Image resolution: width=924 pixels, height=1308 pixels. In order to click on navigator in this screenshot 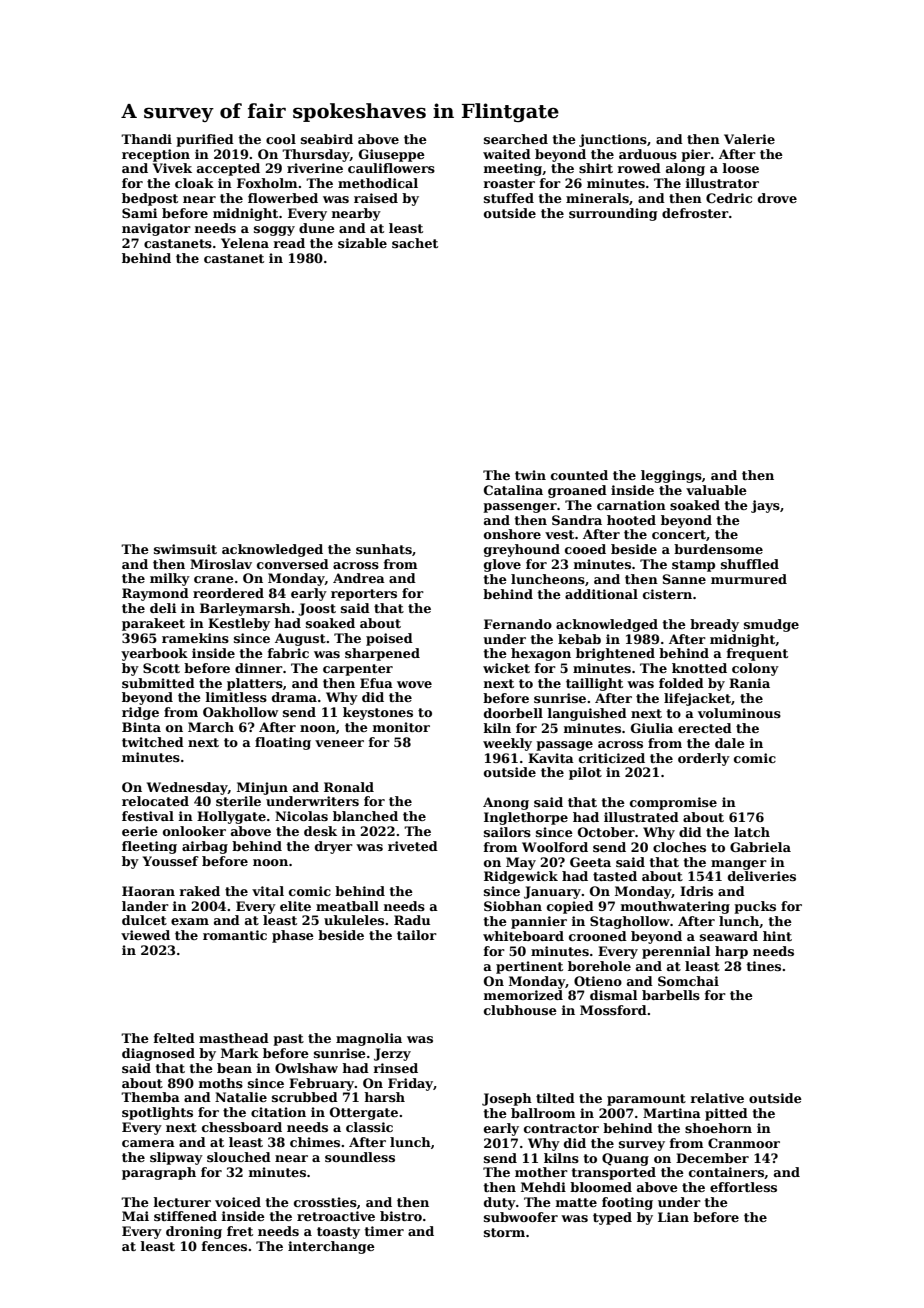, I will do `click(156, 229)`.
